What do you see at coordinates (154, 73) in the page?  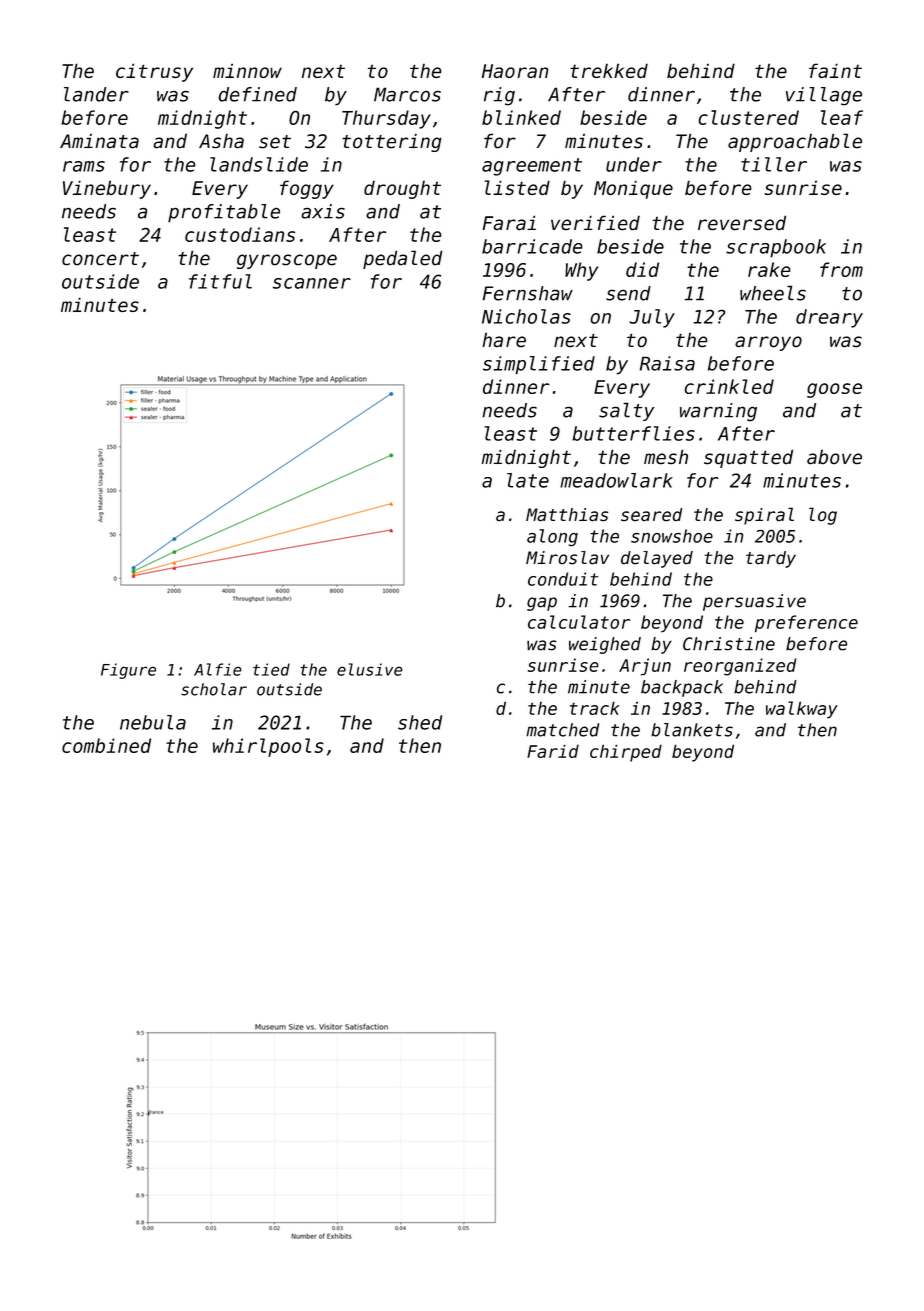 I see `citrusy` at bounding box center [154, 73].
